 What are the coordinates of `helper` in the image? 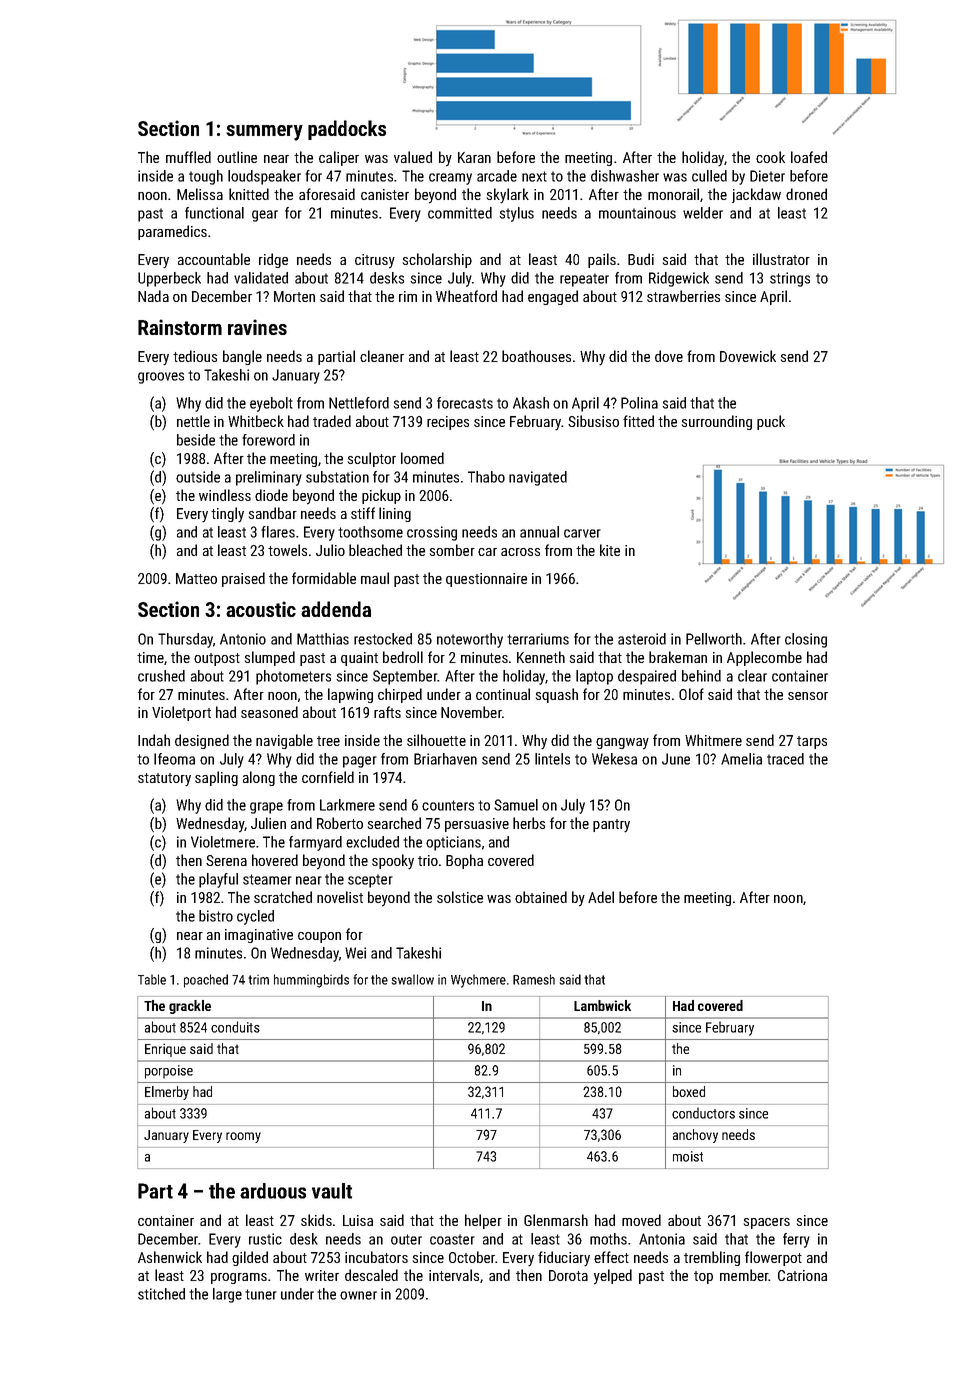 It's located at (483, 1221).
